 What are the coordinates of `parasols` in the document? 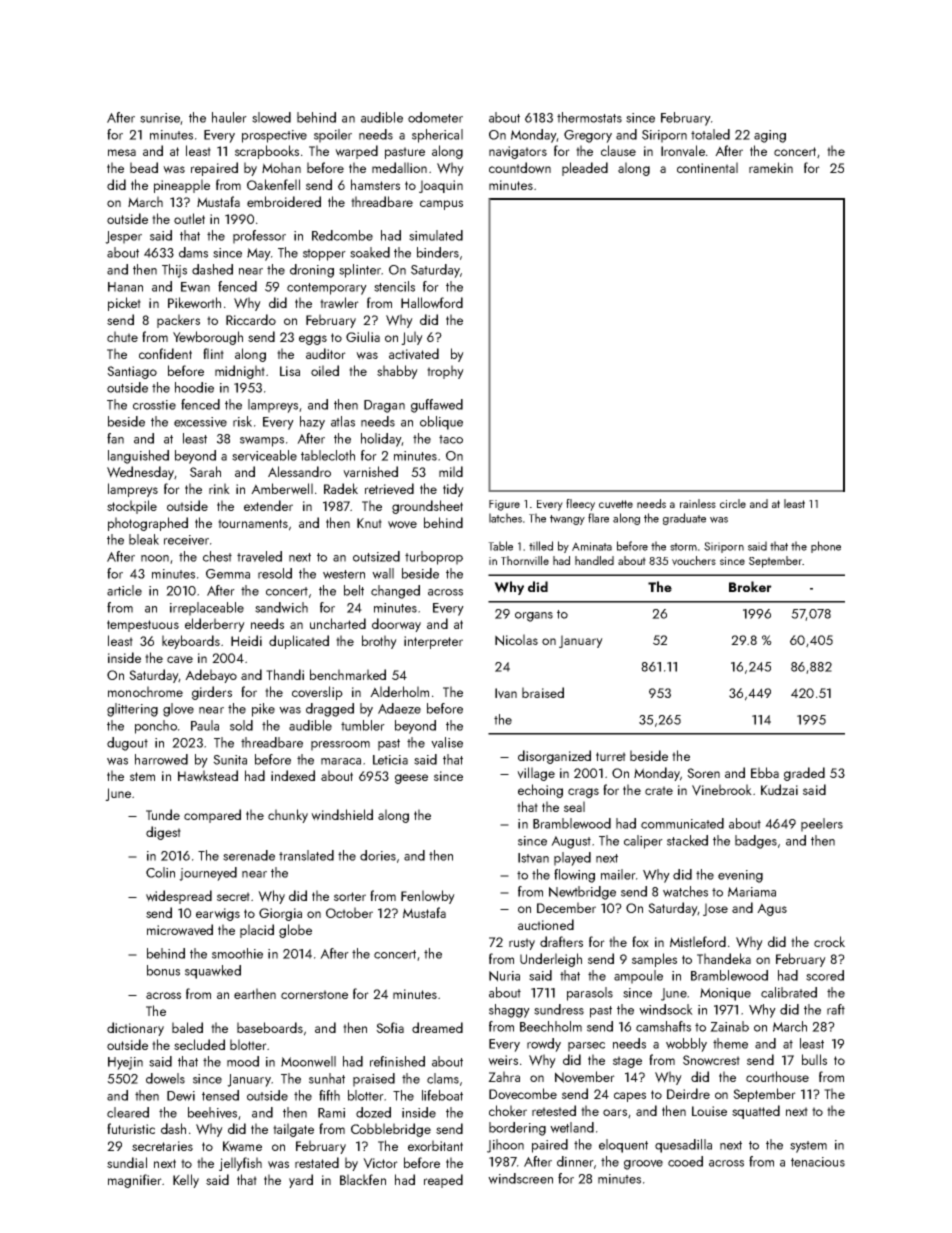 It's located at (590, 994).
